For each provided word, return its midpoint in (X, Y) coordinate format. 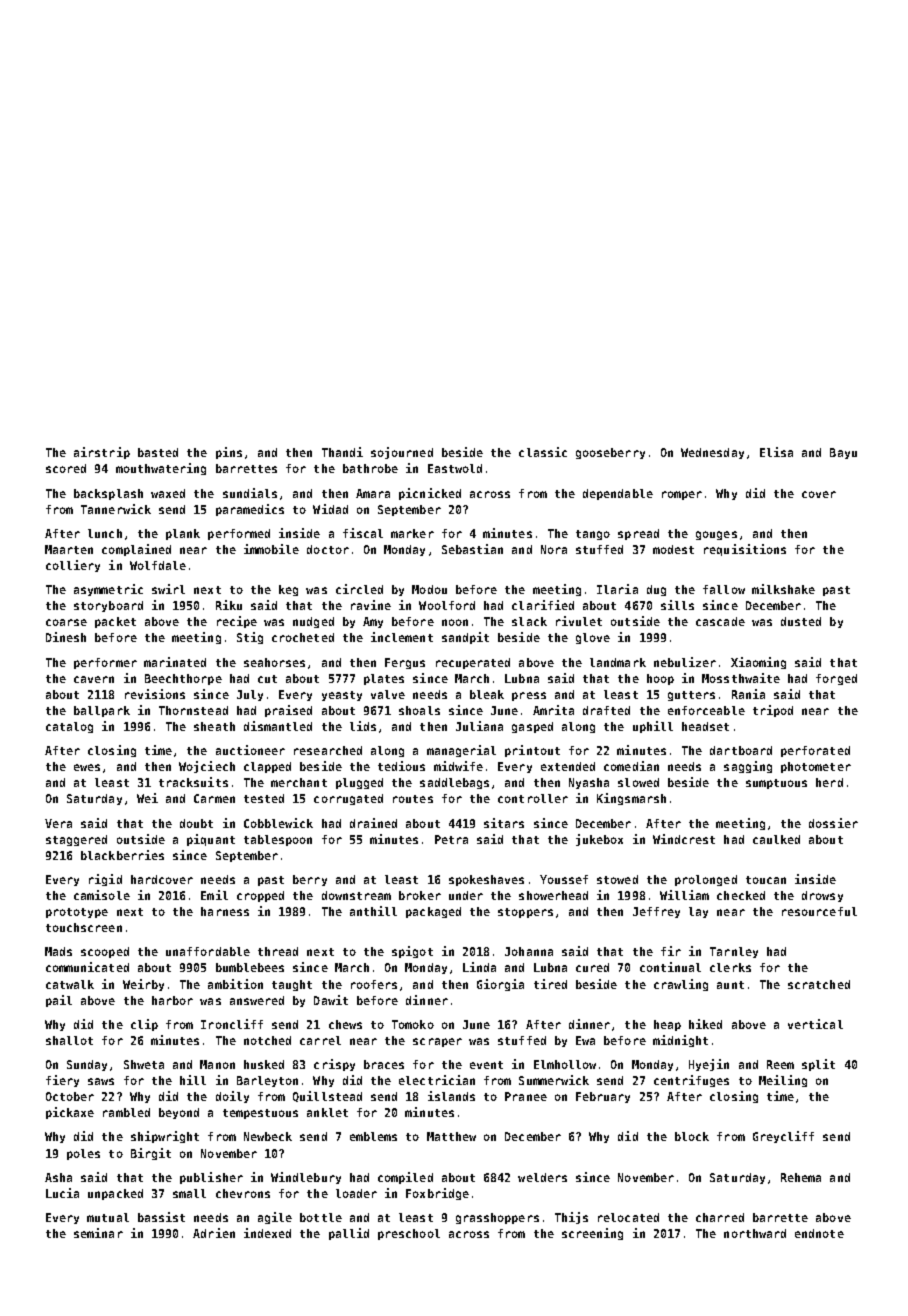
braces (384, 1064)
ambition (235, 984)
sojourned (402, 453)
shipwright (165, 1137)
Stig (250, 638)
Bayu (843, 453)
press (529, 696)
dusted (801, 621)
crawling (681, 985)
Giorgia (500, 985)
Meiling (783, 1081)
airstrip (102, 453)
